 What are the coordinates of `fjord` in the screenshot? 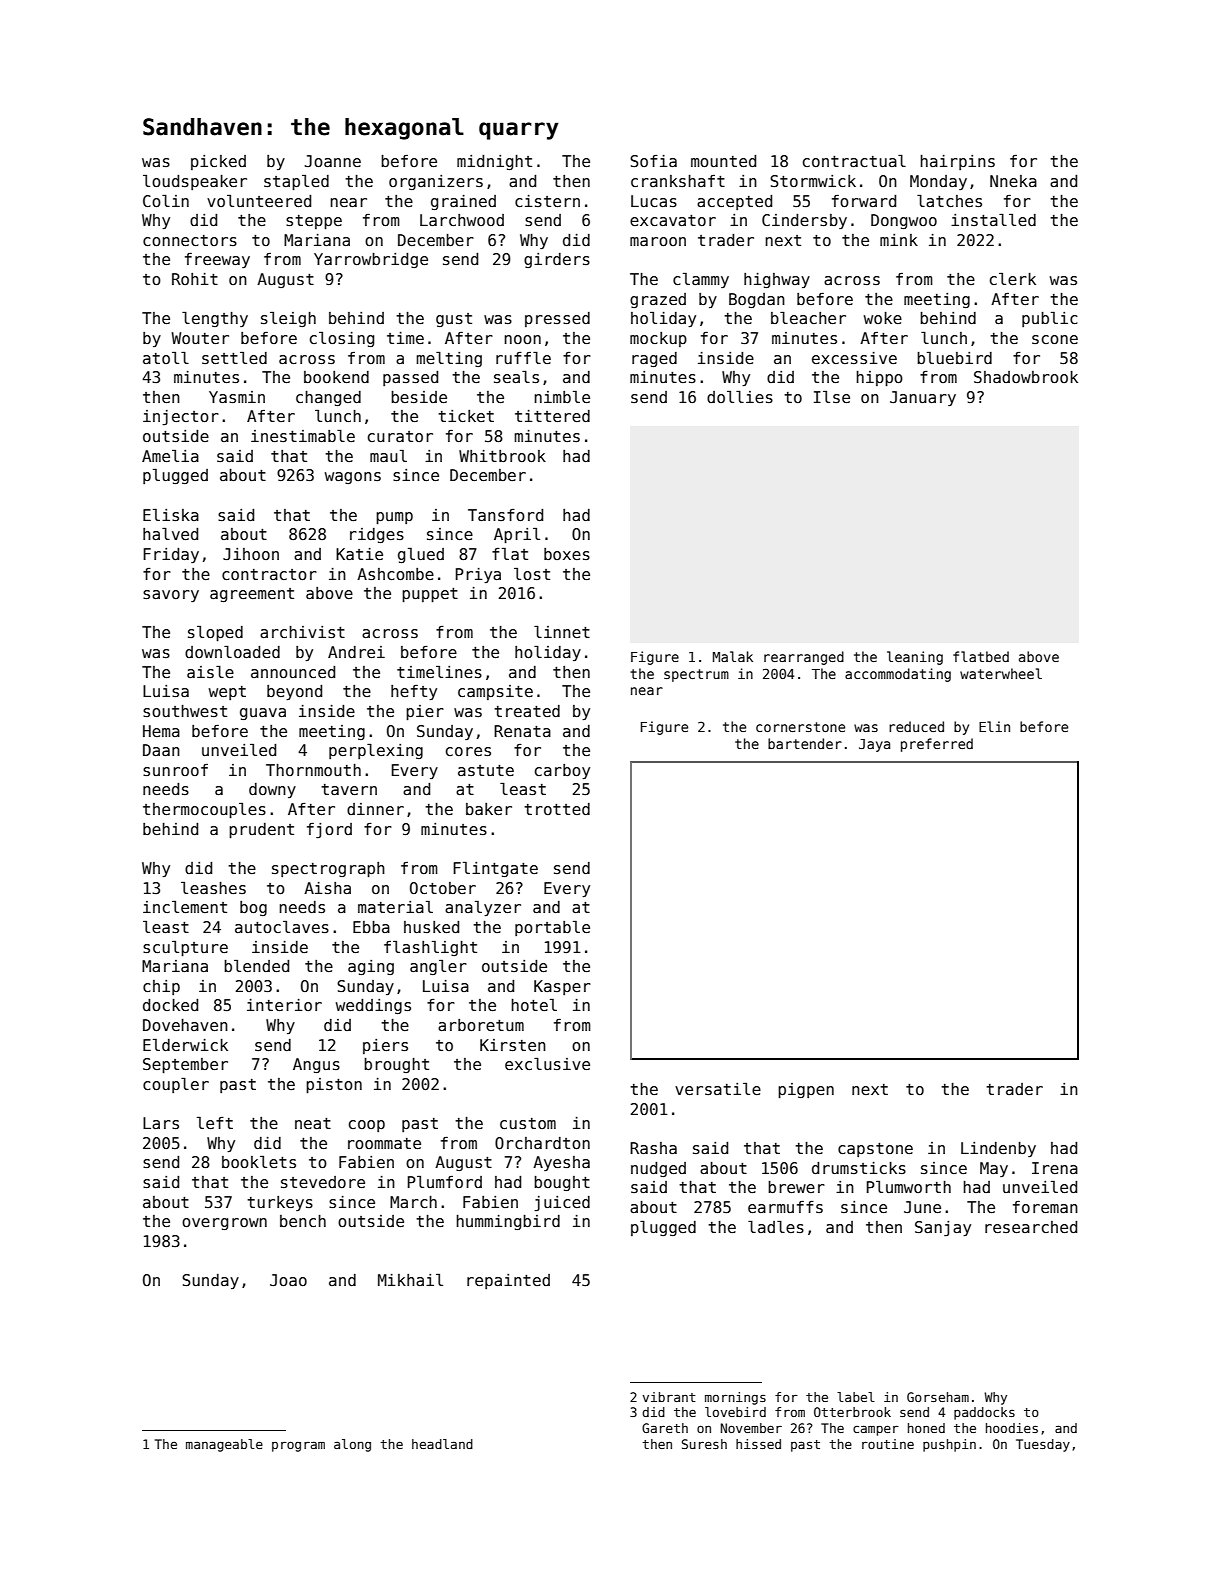 It's located at (329, 831).
